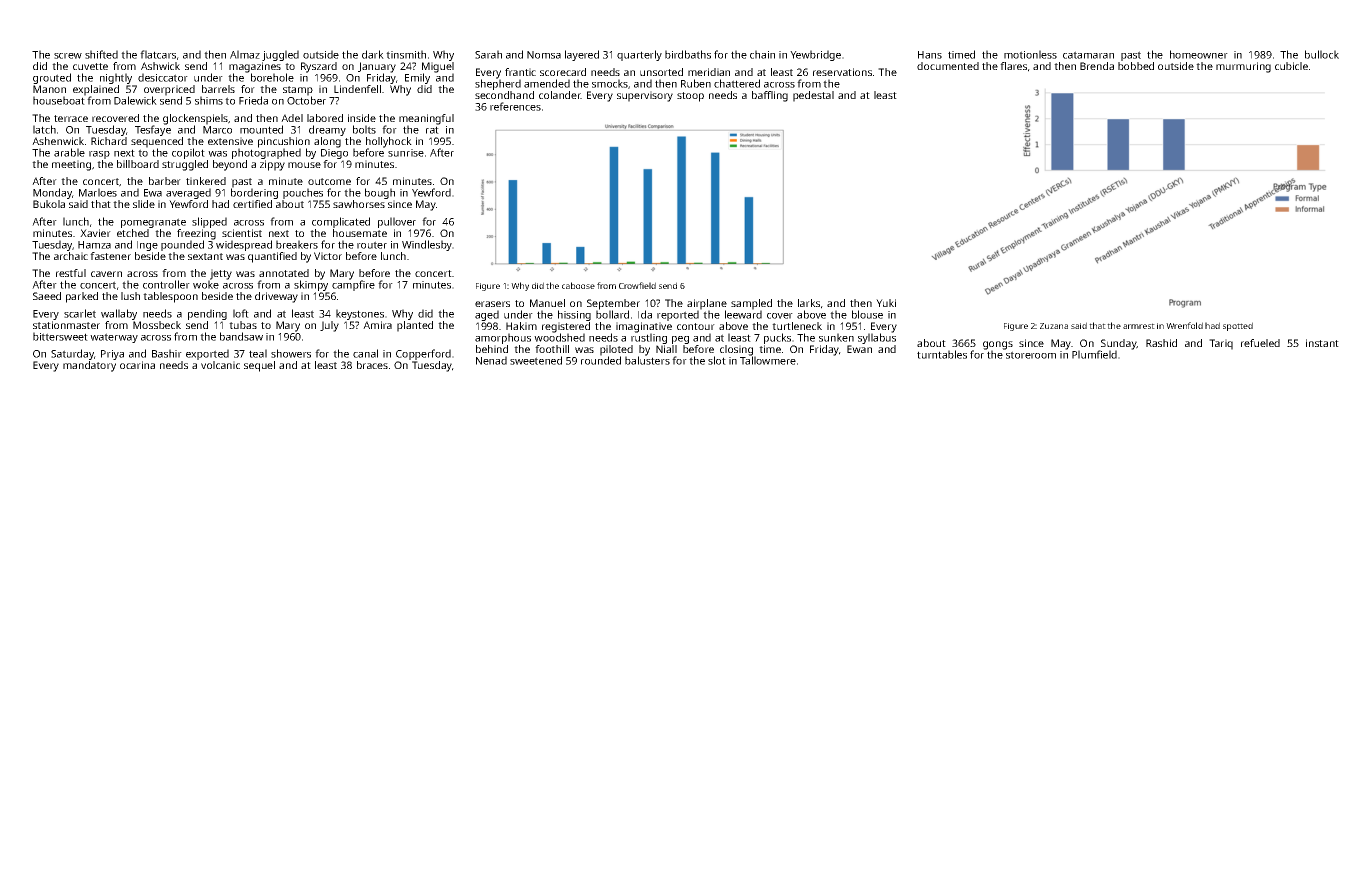 The image size is (1372, 887). Describe the element at coordinates (133, 233) in the screenshot. I see `etched` at that location.
